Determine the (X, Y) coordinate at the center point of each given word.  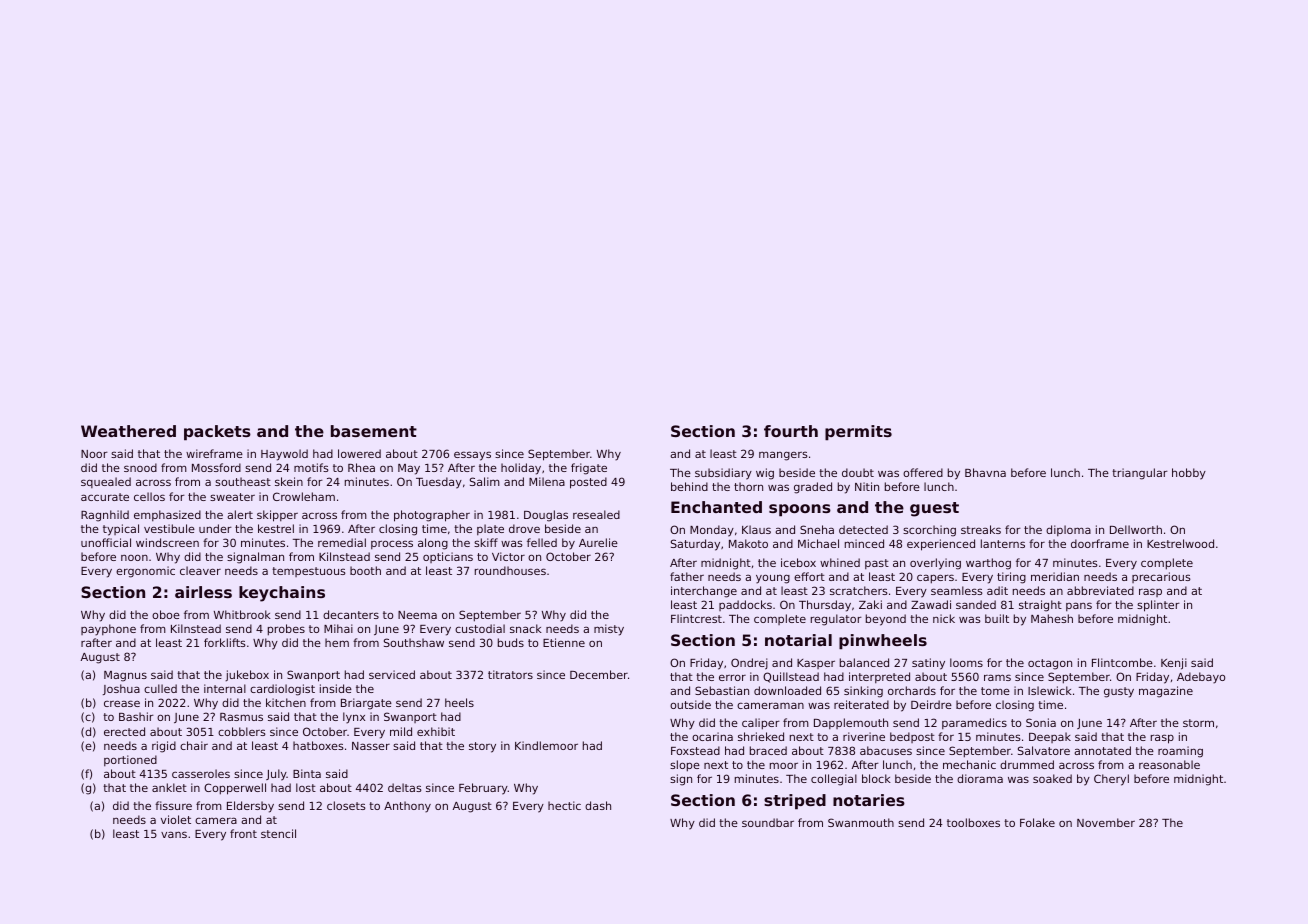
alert (240, 514)
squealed (106, 482)
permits (858, 433)
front (243, 833)
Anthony (407, 807)
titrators (510, 674)
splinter (1158, 606)
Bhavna (985, 472)
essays (472, 456)
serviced (392, 674)
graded (813, 488)
